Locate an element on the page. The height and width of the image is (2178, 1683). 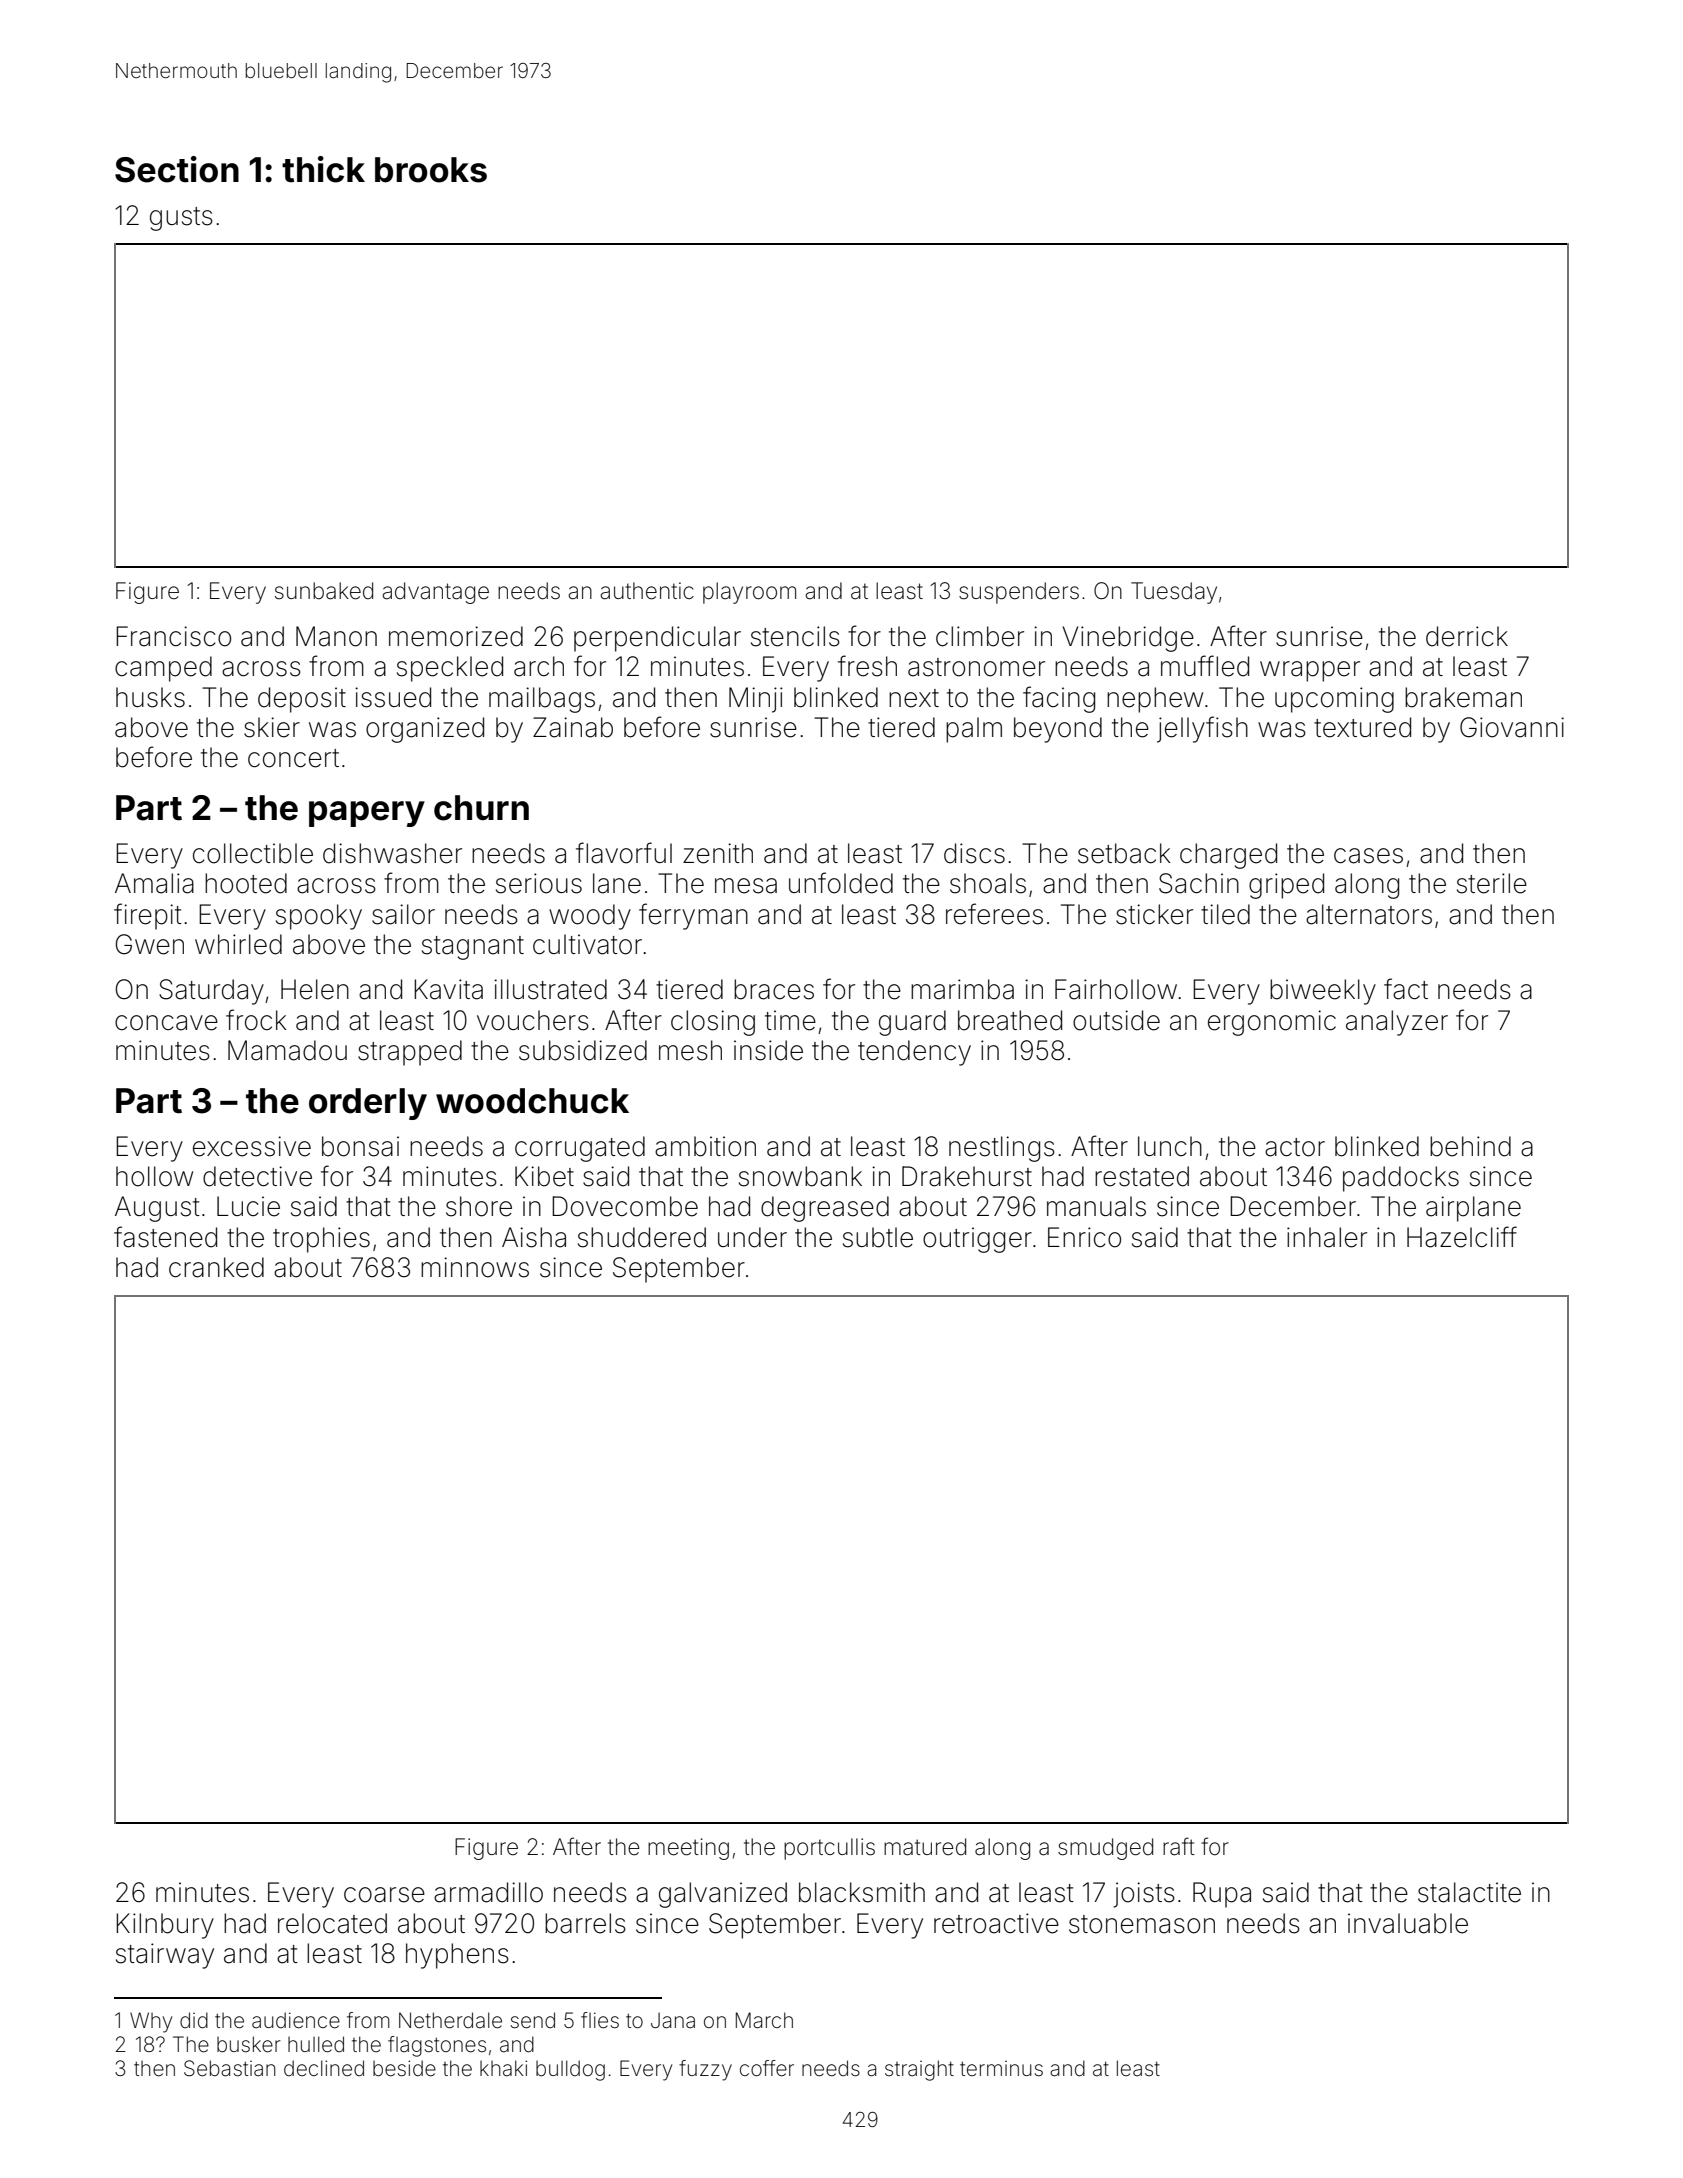
derrick is located at coordinates (1467, 636).
